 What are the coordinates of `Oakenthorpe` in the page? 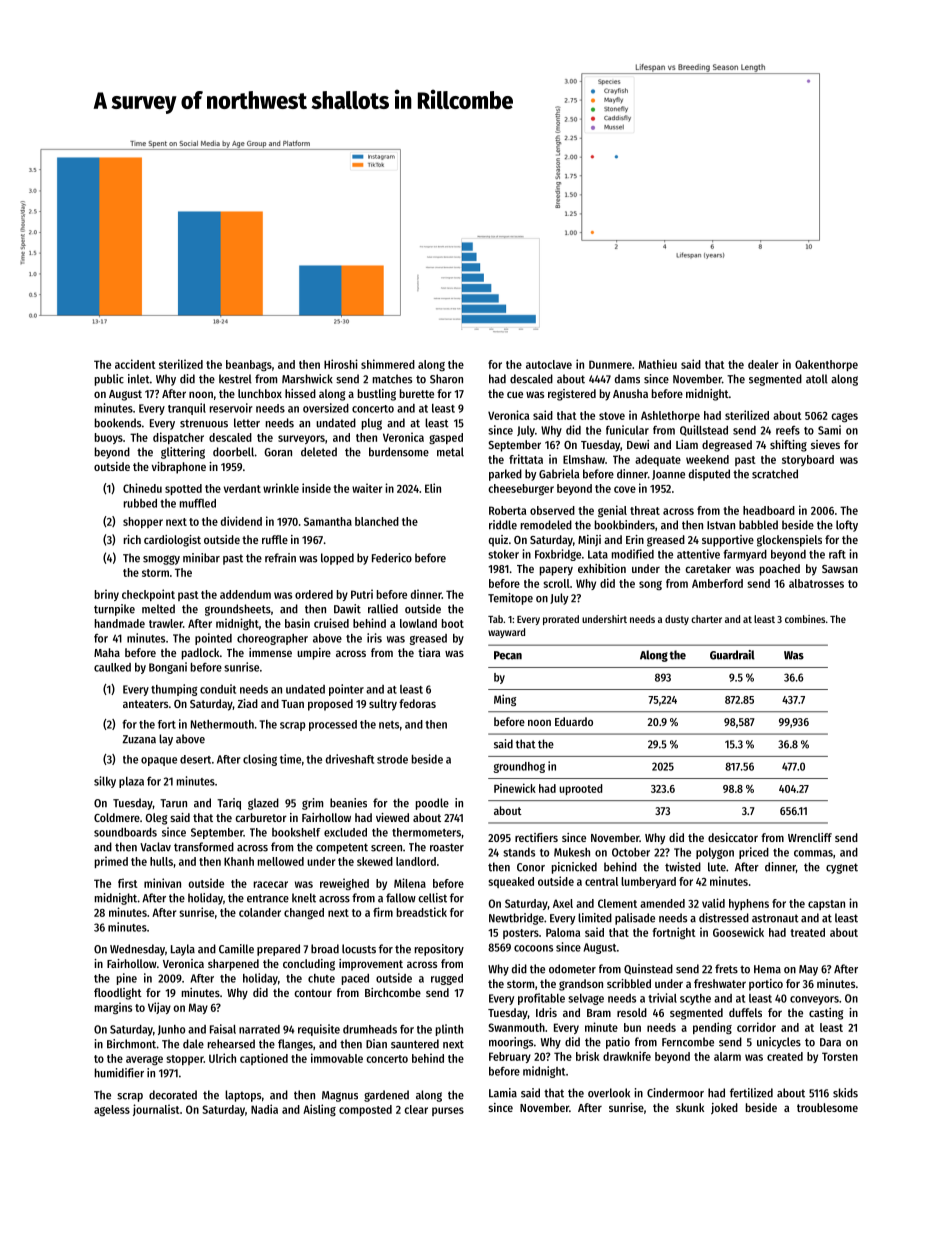 It's located at (826, 365).
